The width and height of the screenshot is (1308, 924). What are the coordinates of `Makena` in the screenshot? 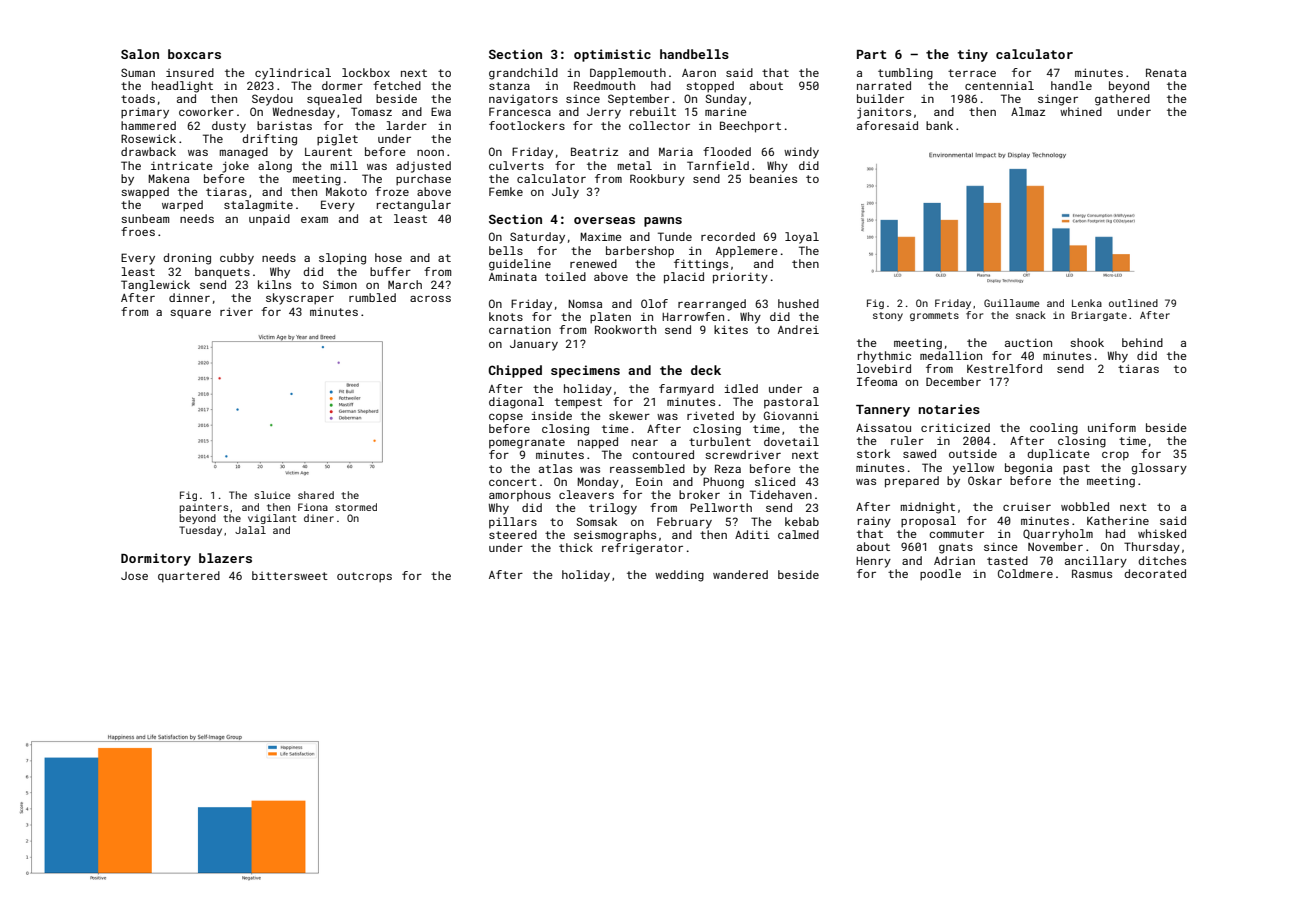 It's located at (168, 178).
